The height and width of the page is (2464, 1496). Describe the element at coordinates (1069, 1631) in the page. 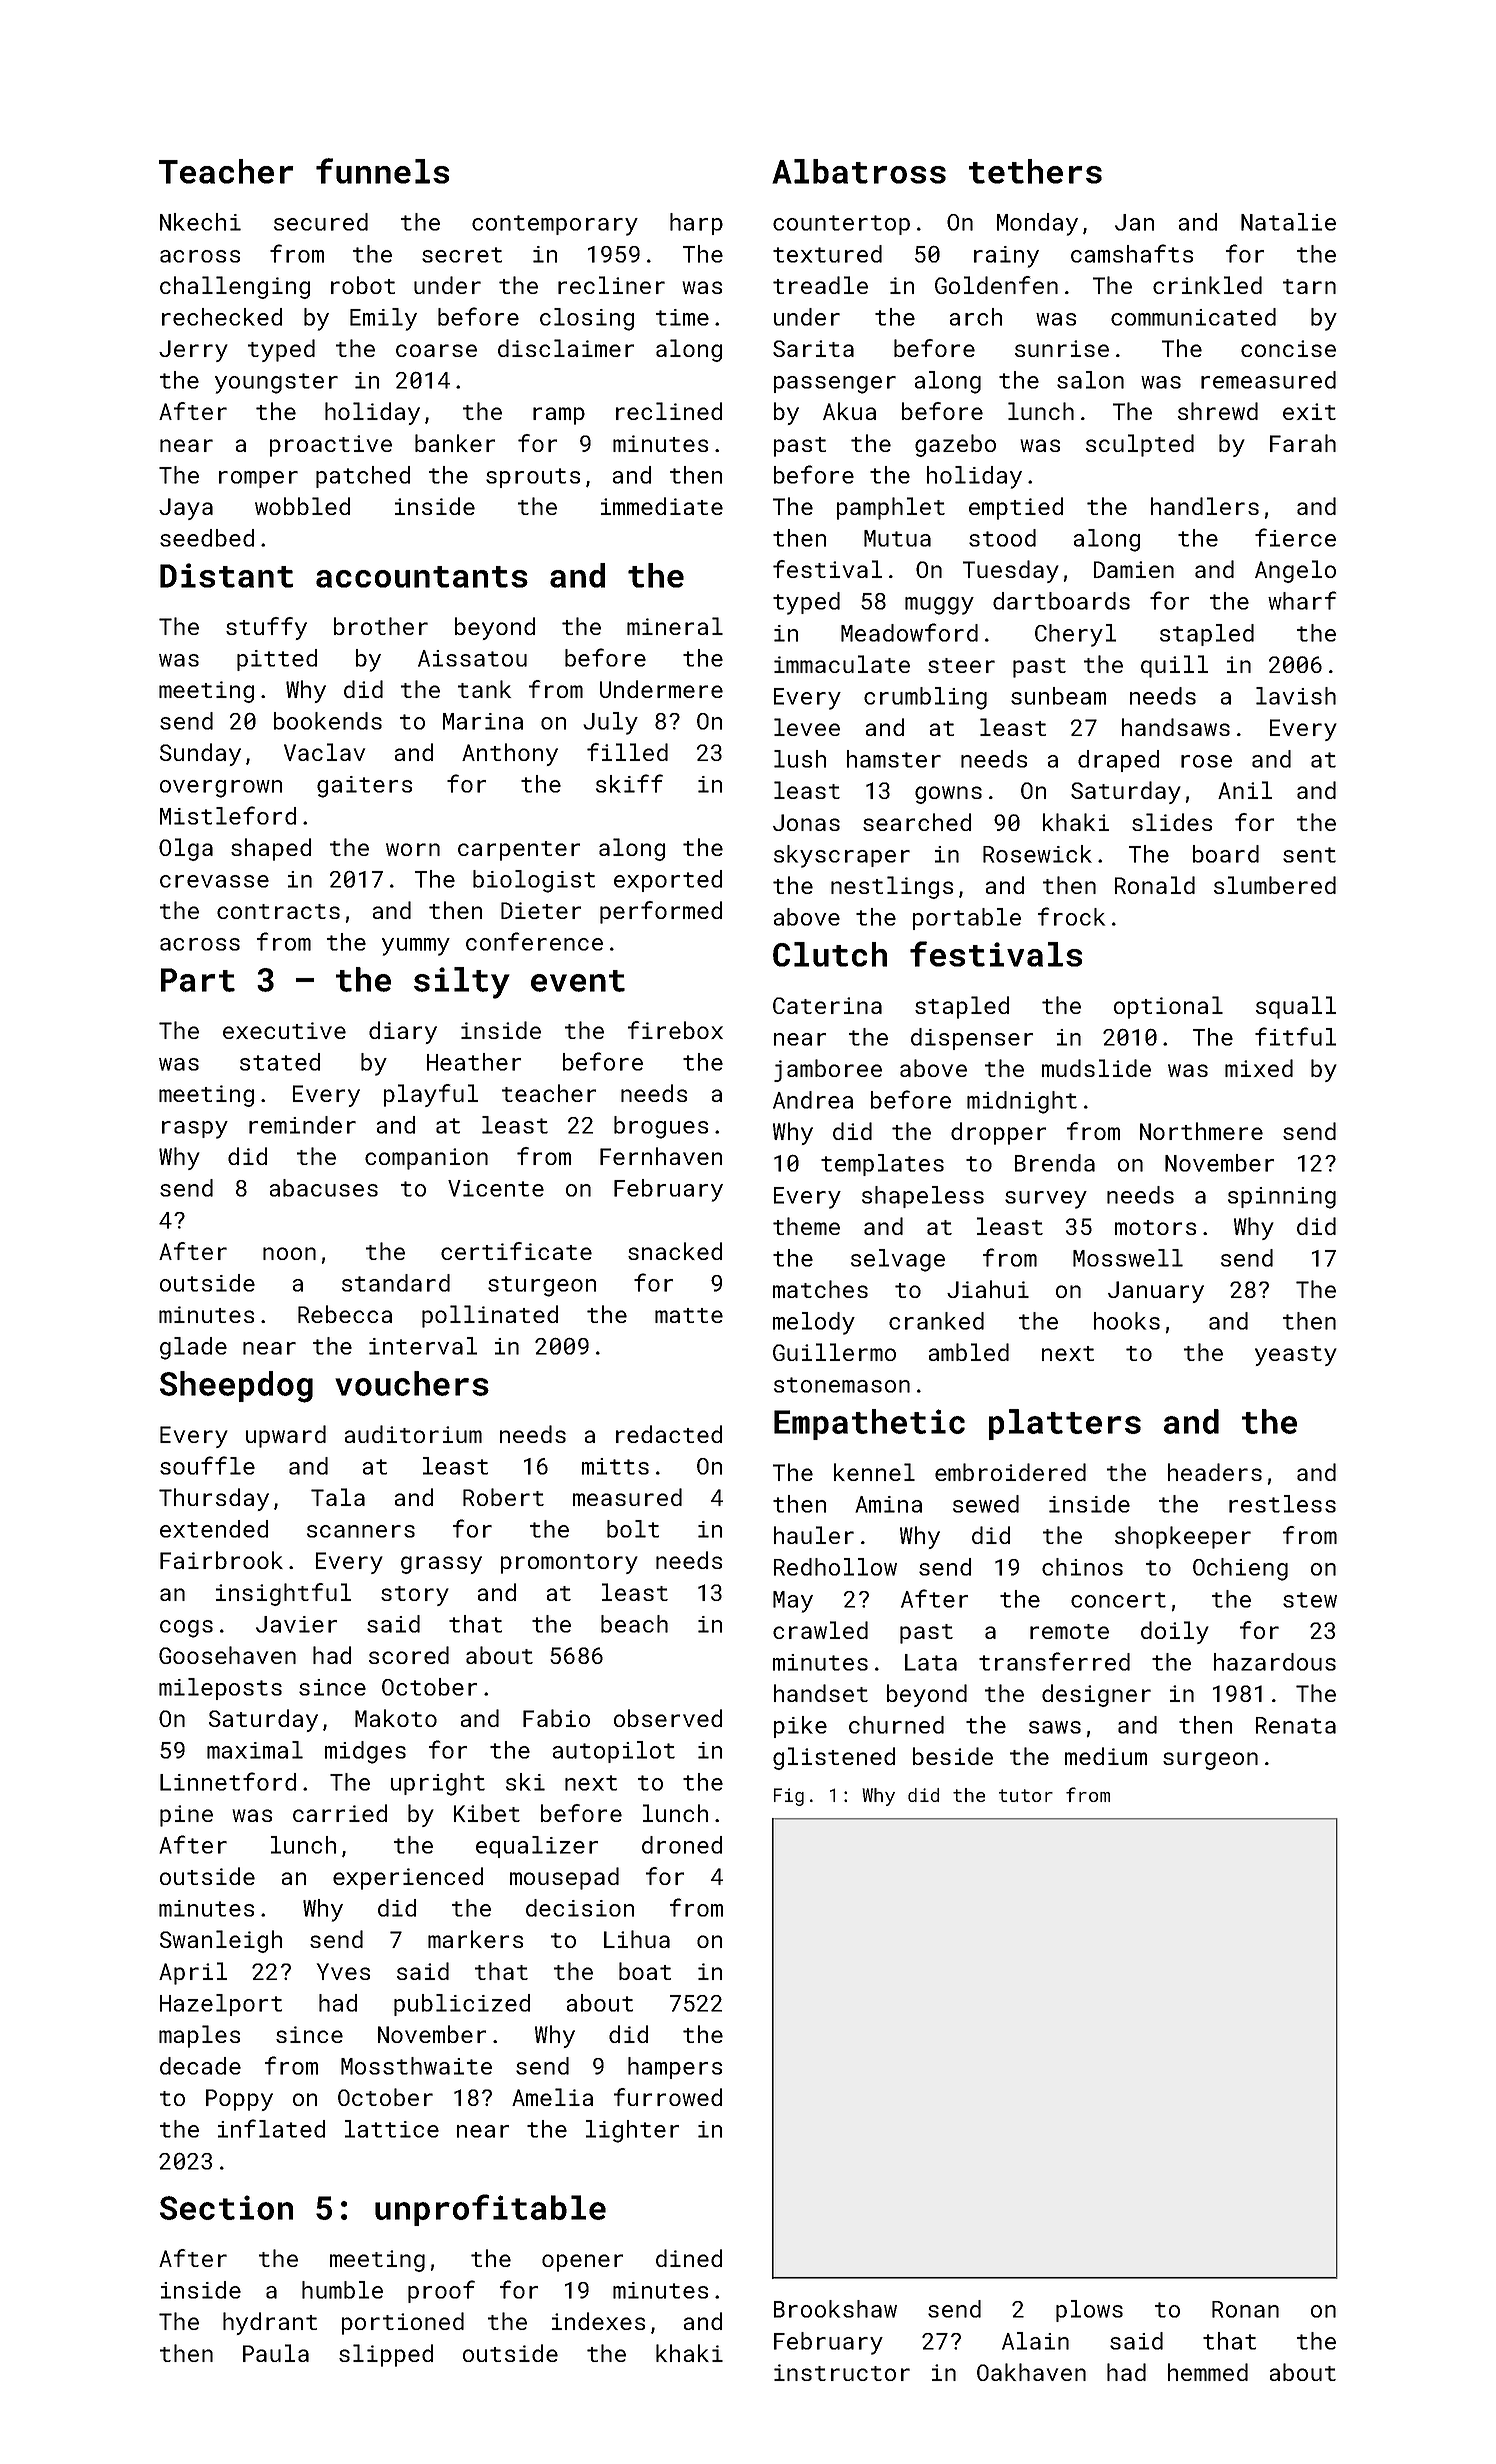

I see `remote` at that location.
